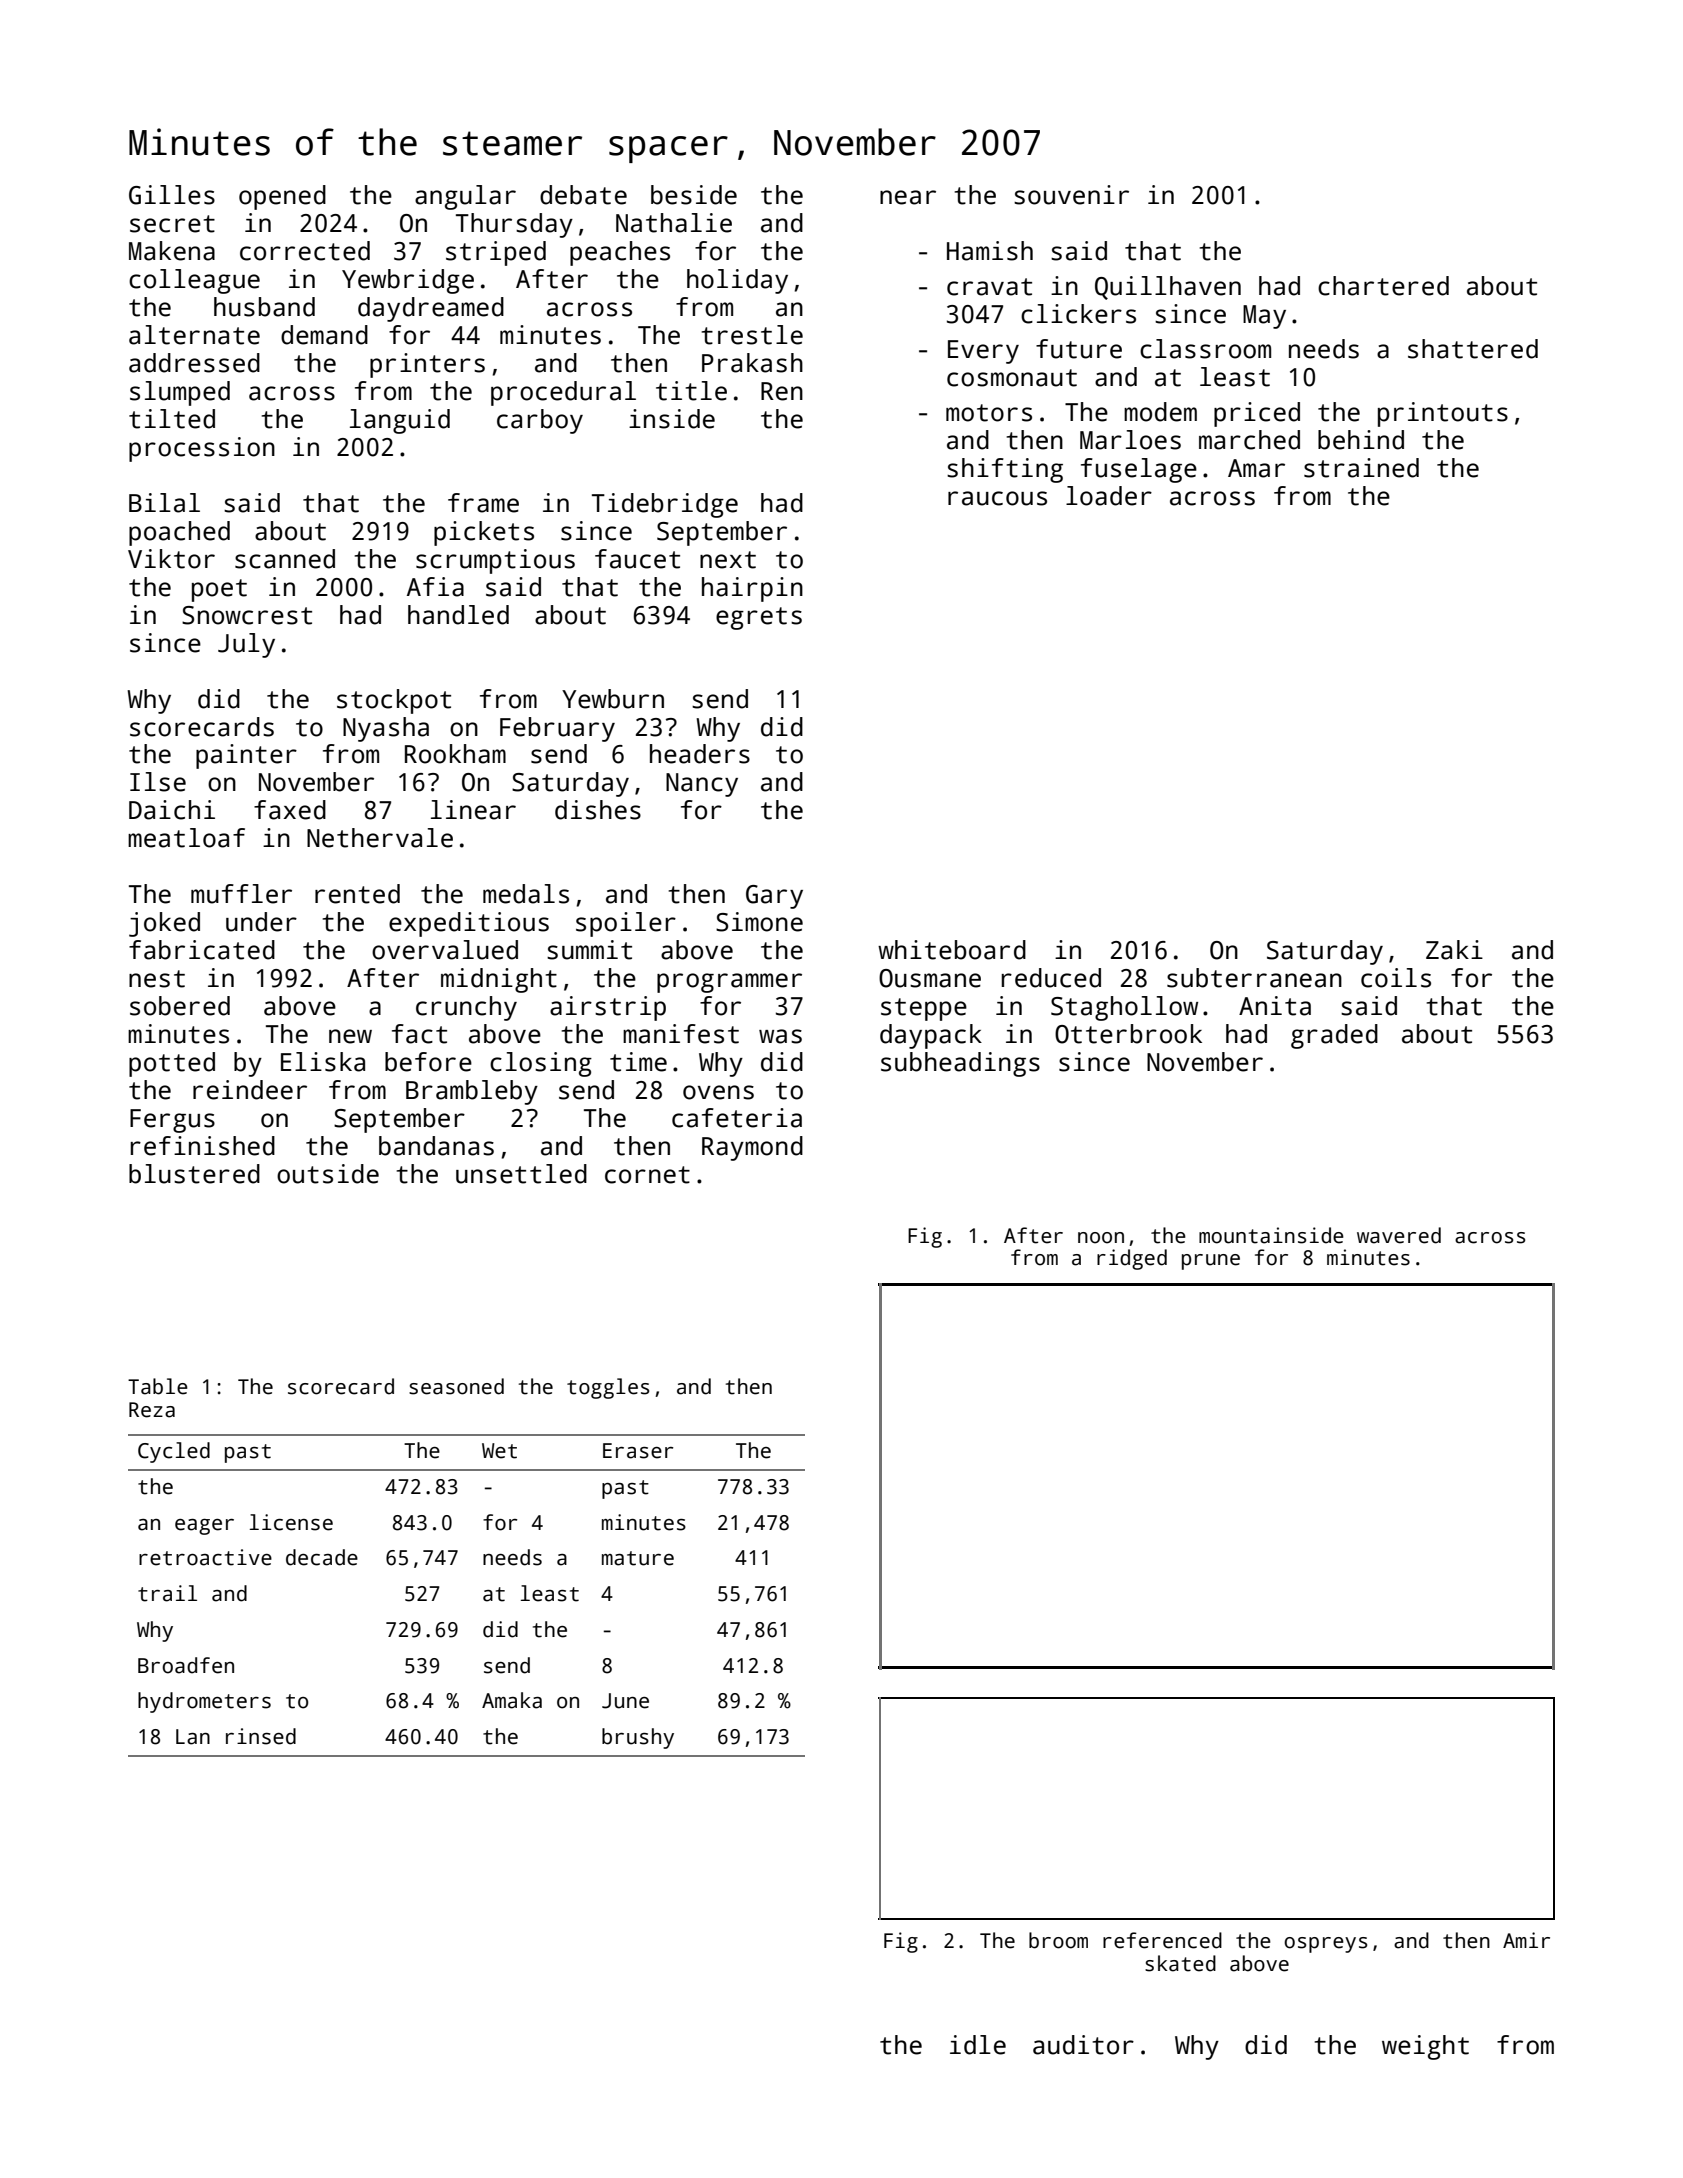  What do you see at coordinates (1396, 978) in the screenshot?
I see `coils` at bounding box center [1396, 978].
